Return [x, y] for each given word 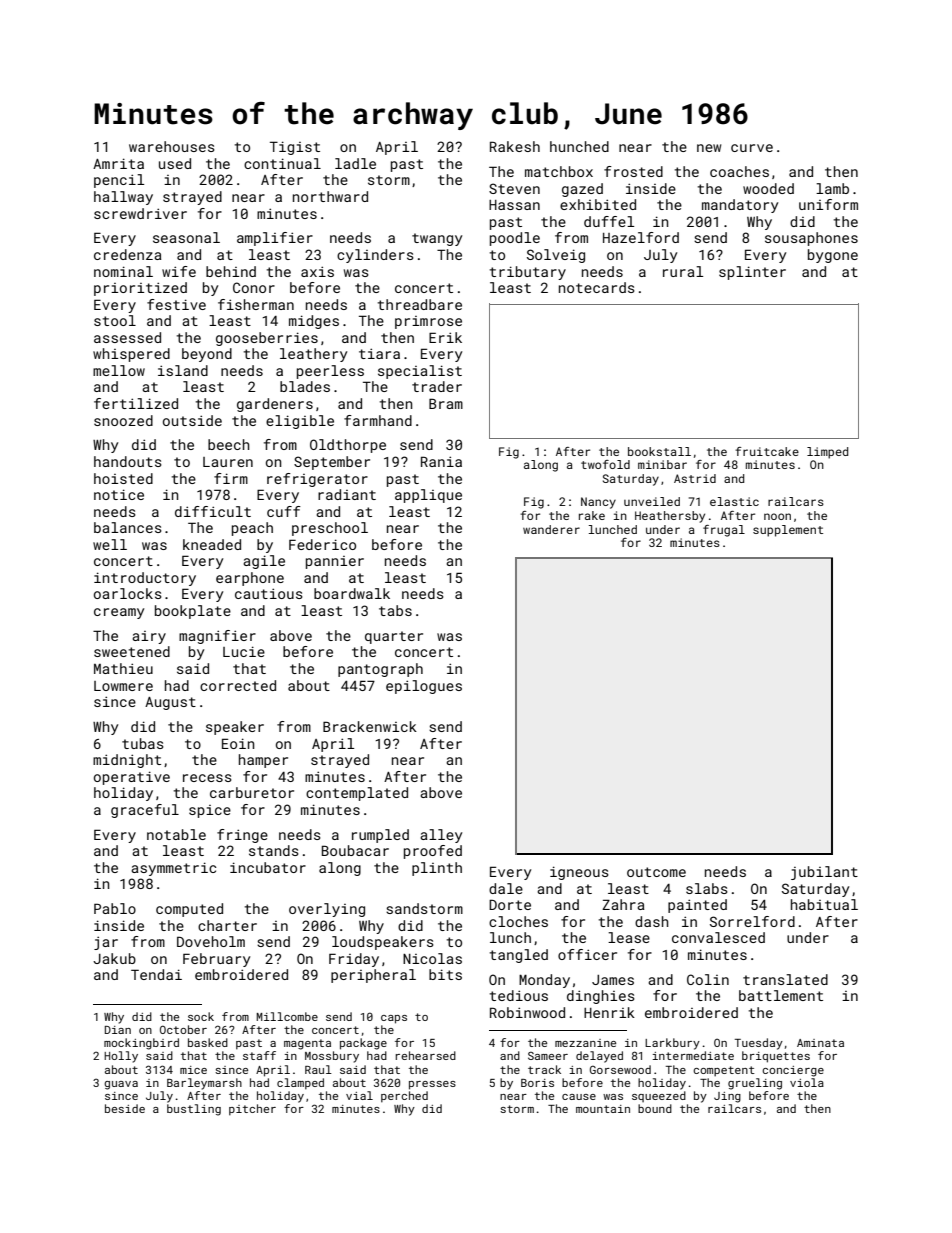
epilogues [424, 687]
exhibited [598, 204]
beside [125, 1108]
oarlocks [128, 593]
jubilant [824, 873]
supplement [788, 531]
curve [752, 148]
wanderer [551, 529]
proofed [433, 852]
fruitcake [767, 451]
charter [227, 925]
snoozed [123, 420]
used [175, 163]
